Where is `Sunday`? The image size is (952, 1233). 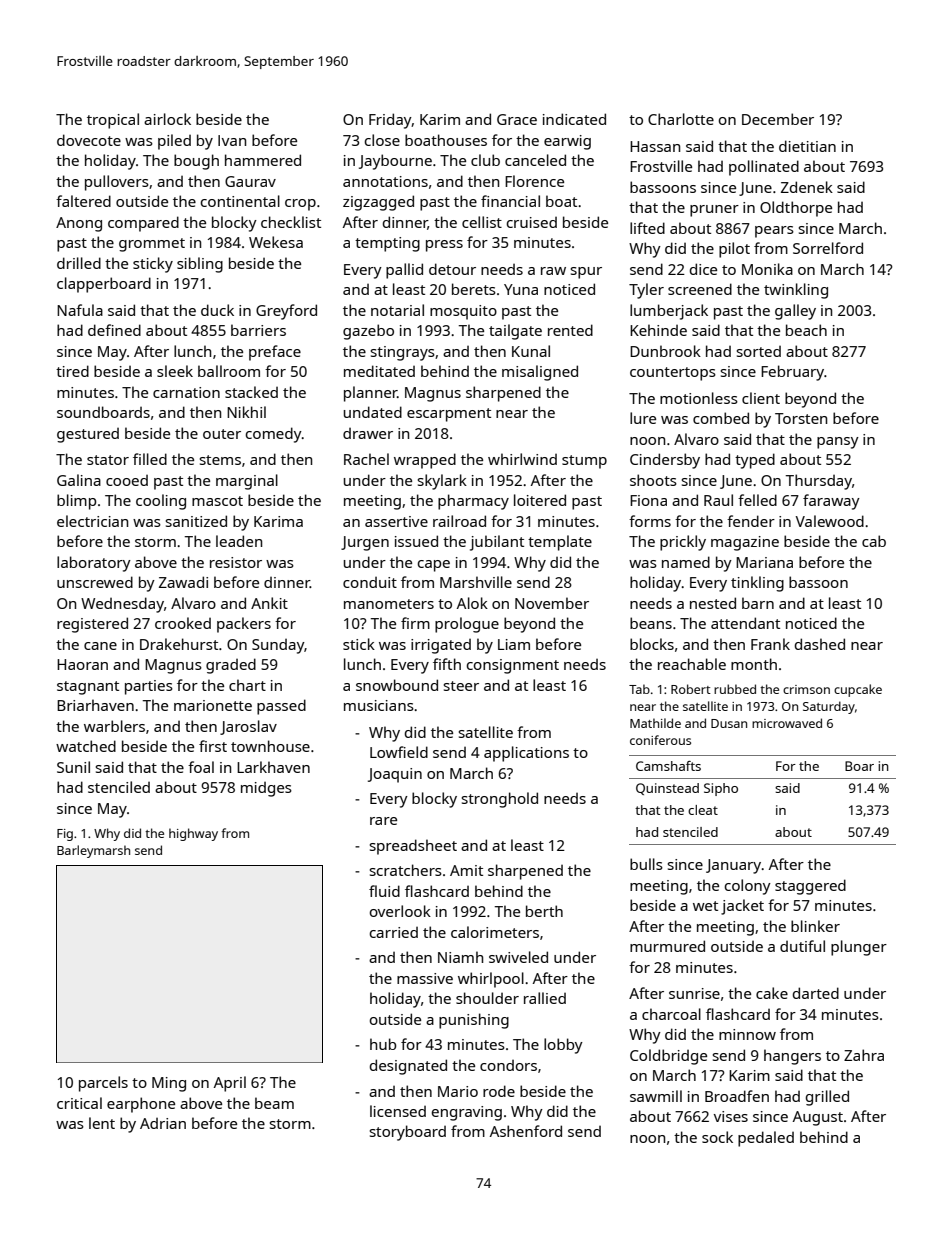 Sunday is located at coordinates (278, 646).
